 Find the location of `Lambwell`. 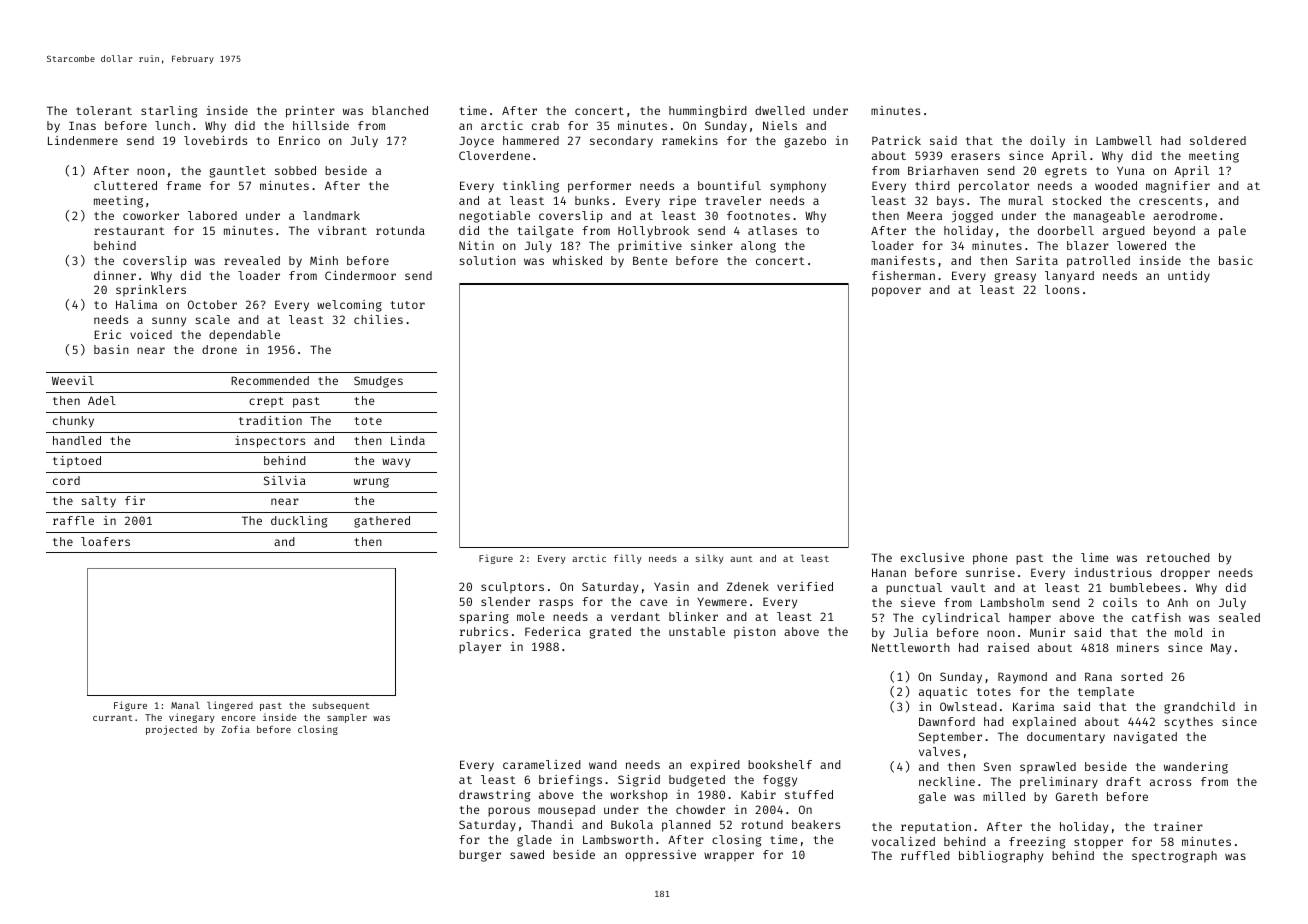

Lambwell is located at coordinates (1124, 140).
